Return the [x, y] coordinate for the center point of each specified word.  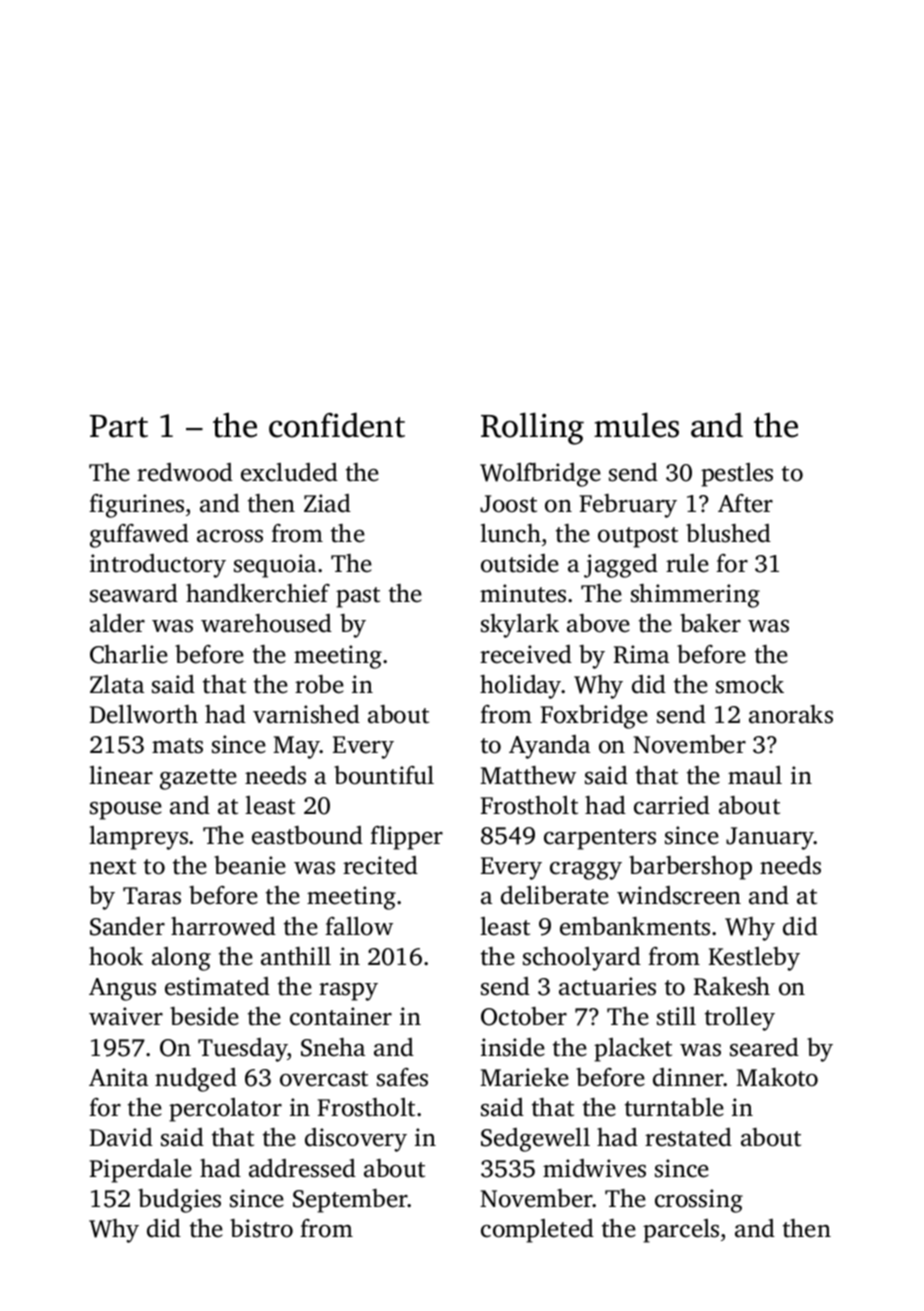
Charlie [129, 654]
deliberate [555, 895]
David [121, 1137]
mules [636, 425]
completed [537, 1231]
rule [687, 563]
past [358, 597]
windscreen [679, 895]
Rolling [532, 428]
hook [116, 956]
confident [337, 425]
